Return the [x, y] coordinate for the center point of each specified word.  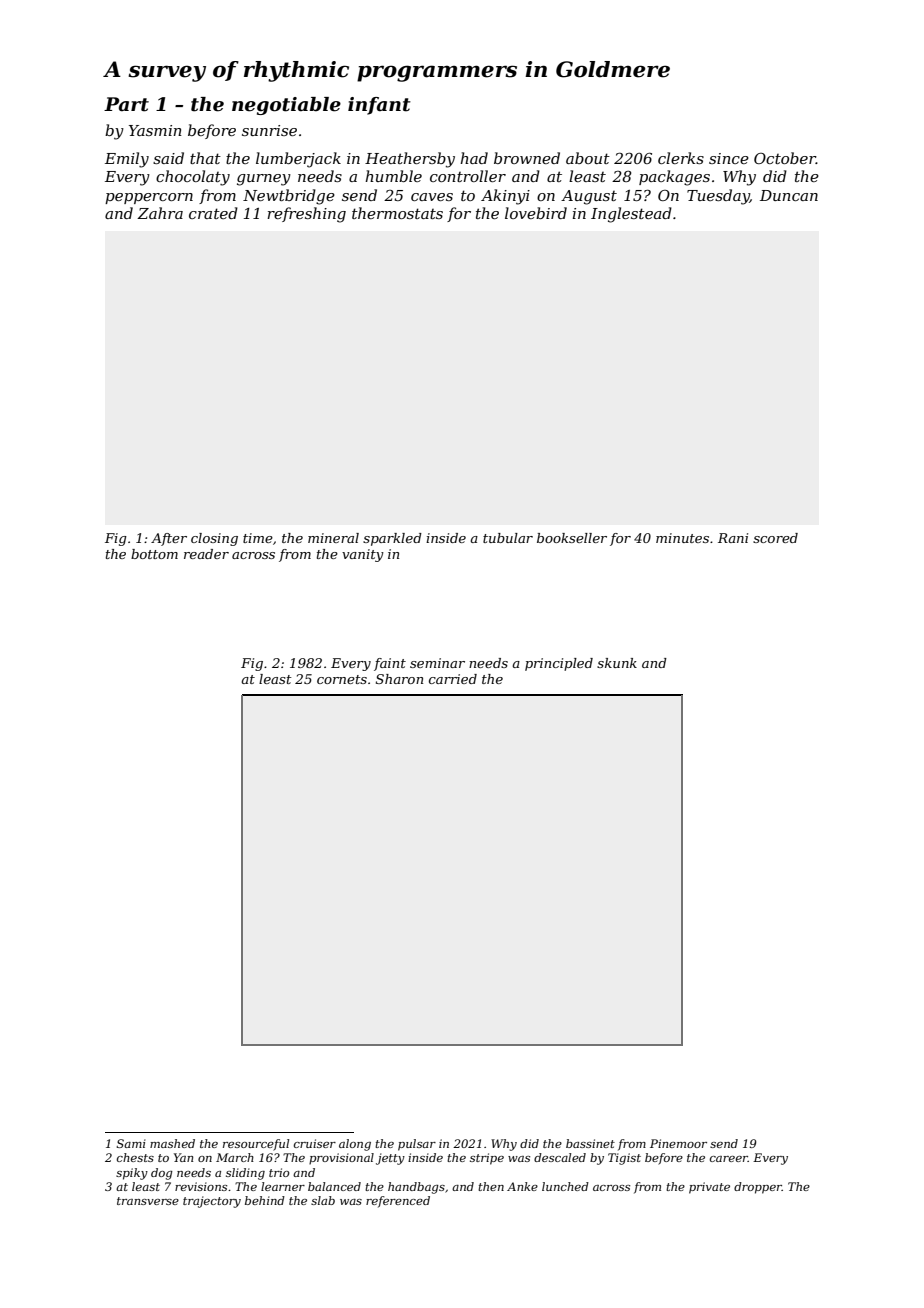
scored [775, 538]
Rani [733, 538]
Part [126, 104]
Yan [183, 1157]
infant [379, 106]
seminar [437, 663]
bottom [154, 554]
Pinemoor [678, 1143]
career [729, 1159]
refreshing [306, 215]
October [785, 158]
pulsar [417, 1145]
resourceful [256, 1145]
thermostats [397, 213]
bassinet [590, 1143]
